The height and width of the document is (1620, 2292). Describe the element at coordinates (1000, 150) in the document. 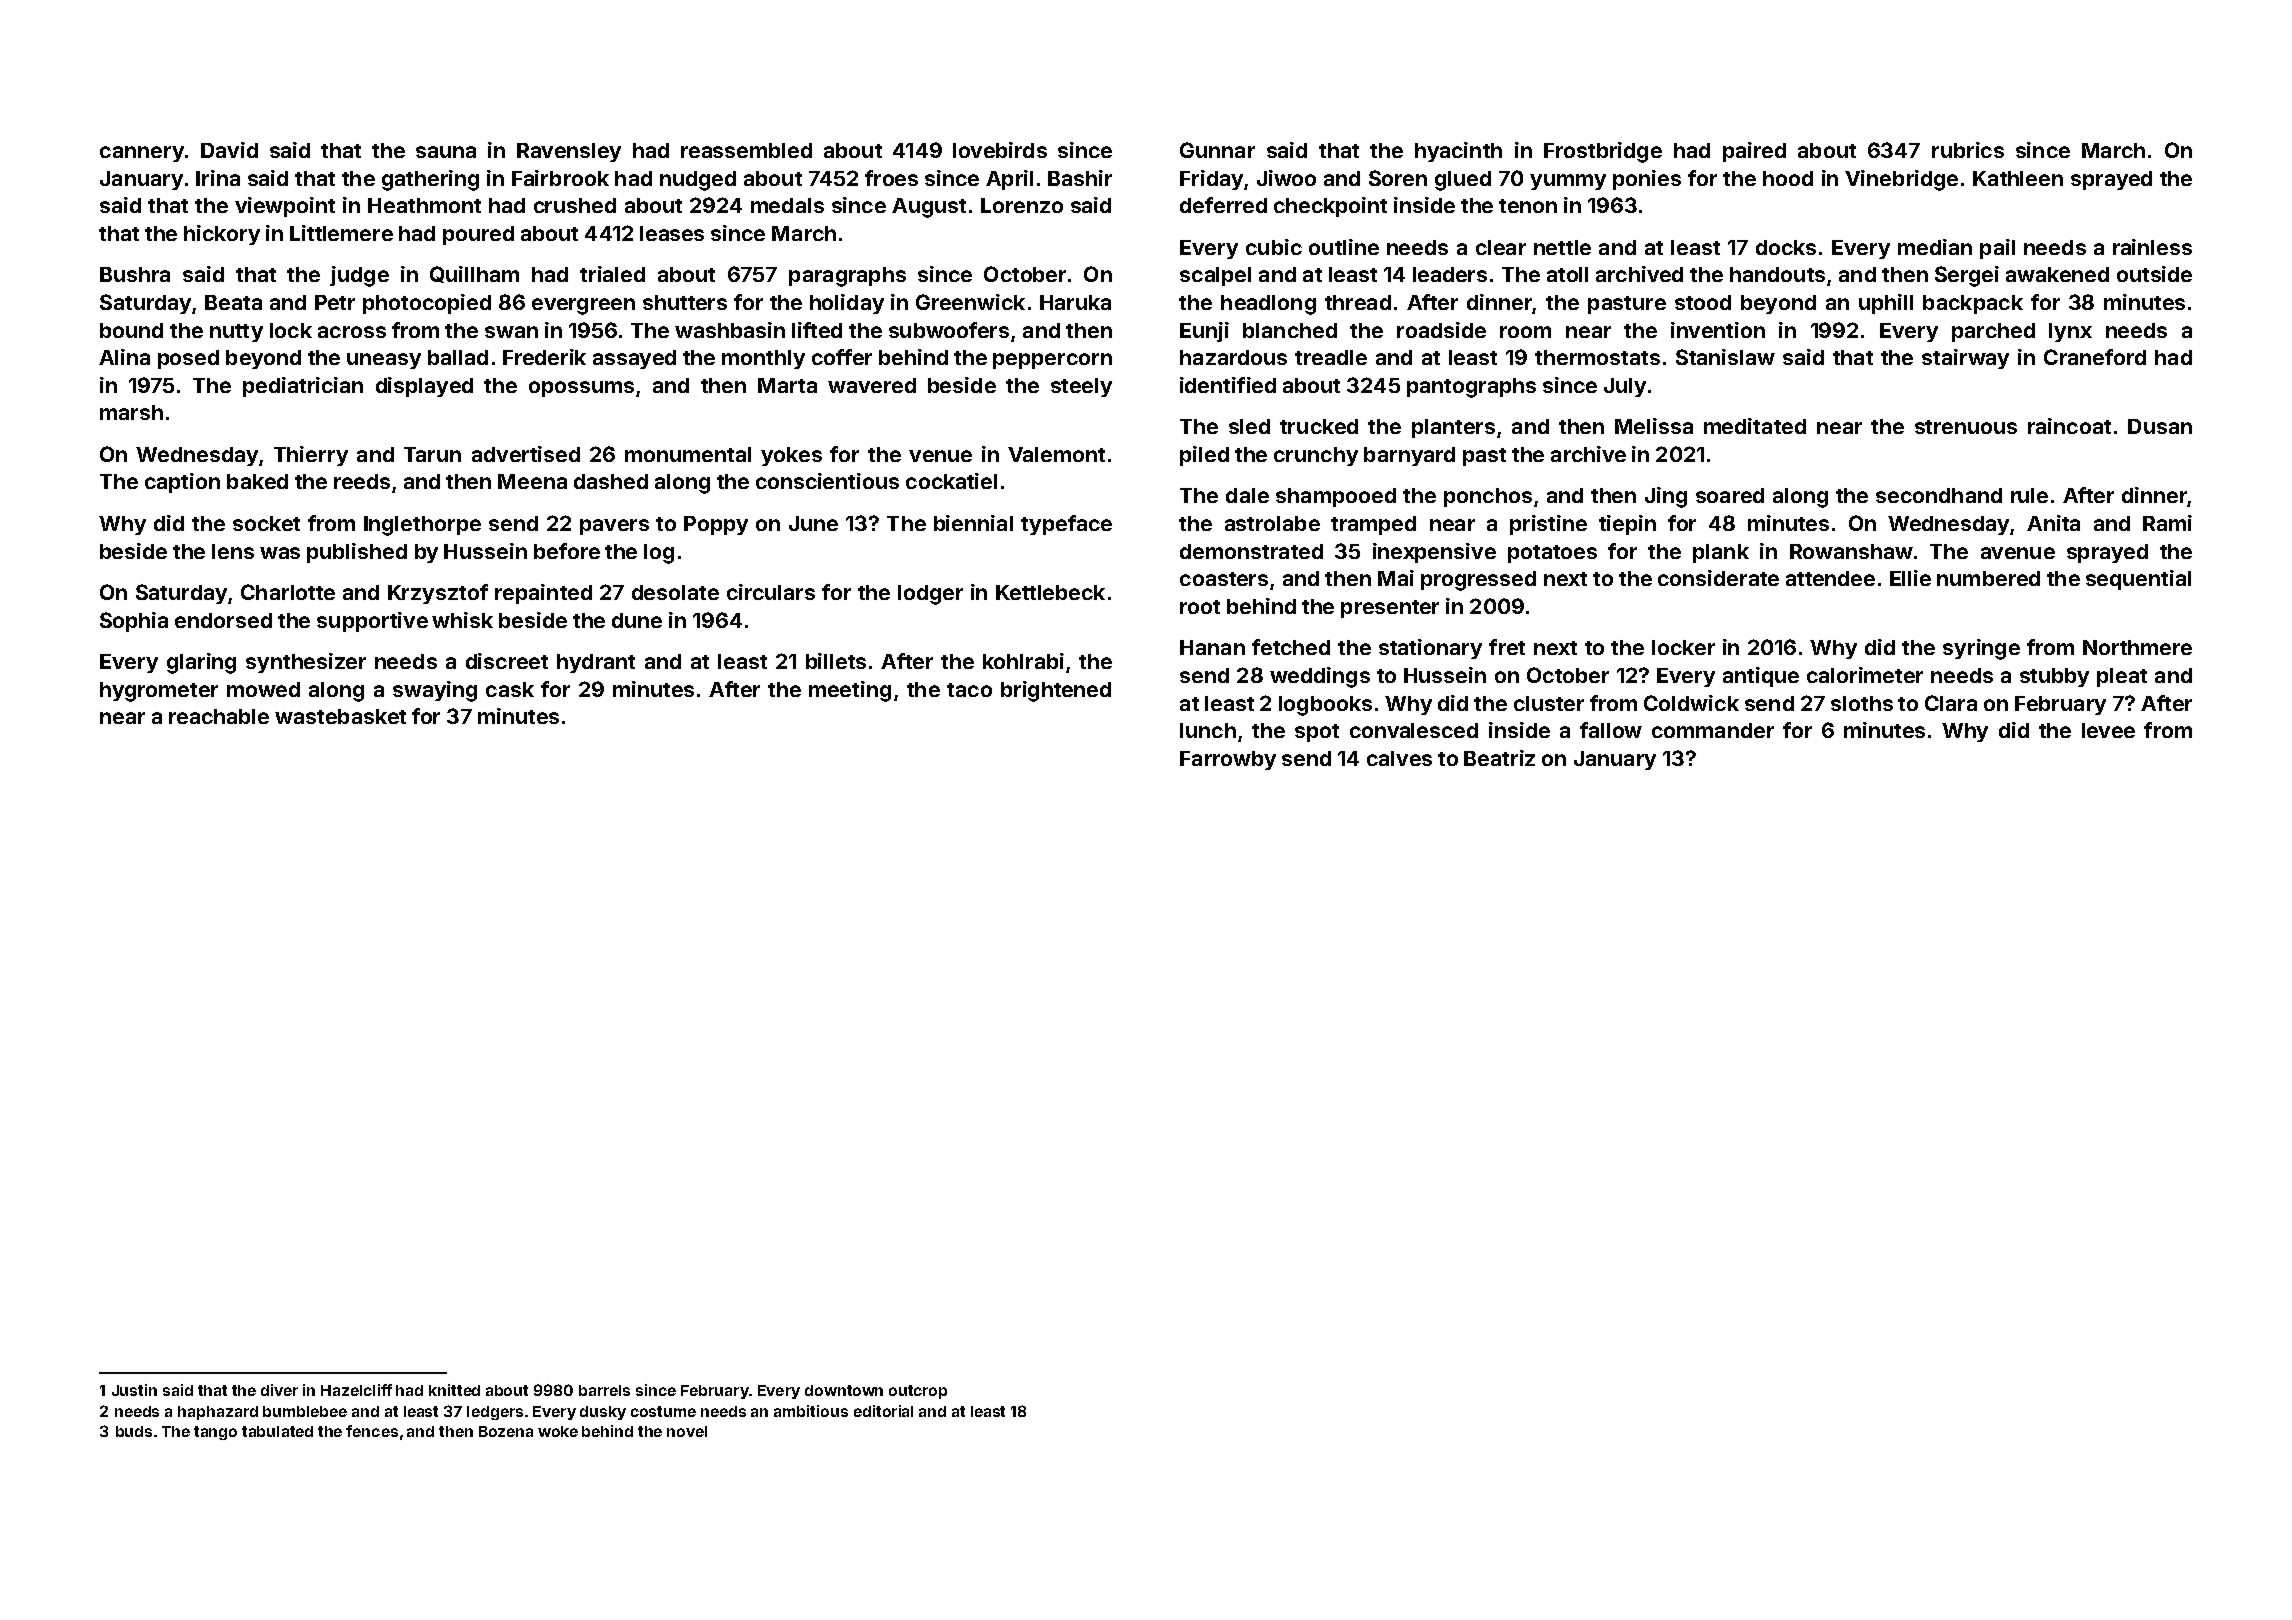

I see `lovebirds` at that location.
